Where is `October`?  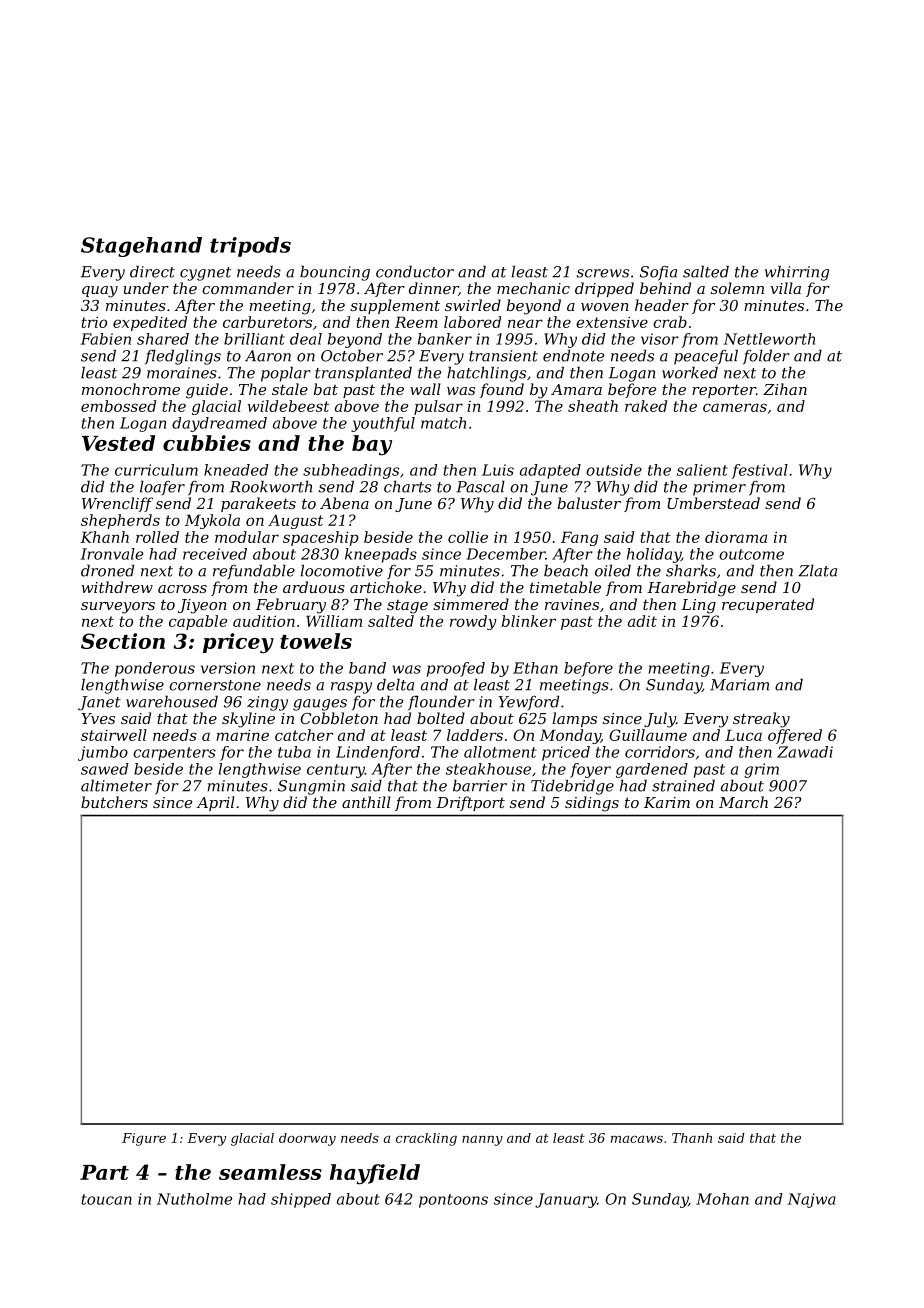
October is located at coordinates (352, 355).
